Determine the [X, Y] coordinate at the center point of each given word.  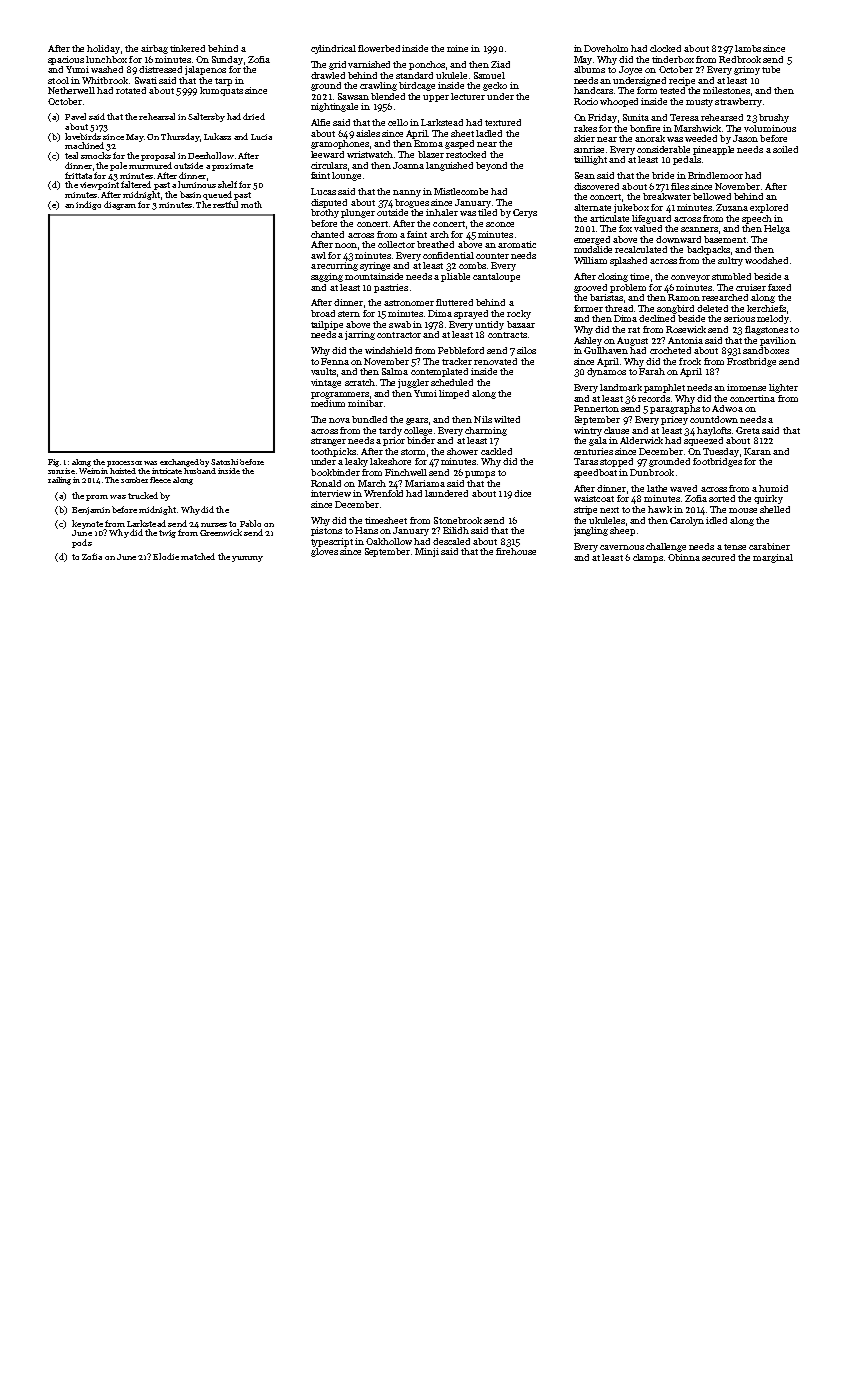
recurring [337, 266]
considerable [663, 149]
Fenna [335, 361]
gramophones [340, 144]
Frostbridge [751, 362]
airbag [154, 49]
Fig [53, 463]
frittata [78, 175]
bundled [369, 419]
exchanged [179, 463]
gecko [495, 86]
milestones [726, 90]
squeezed [703, 441]
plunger [358, 213]
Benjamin [91, 511]
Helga [777, 229]
